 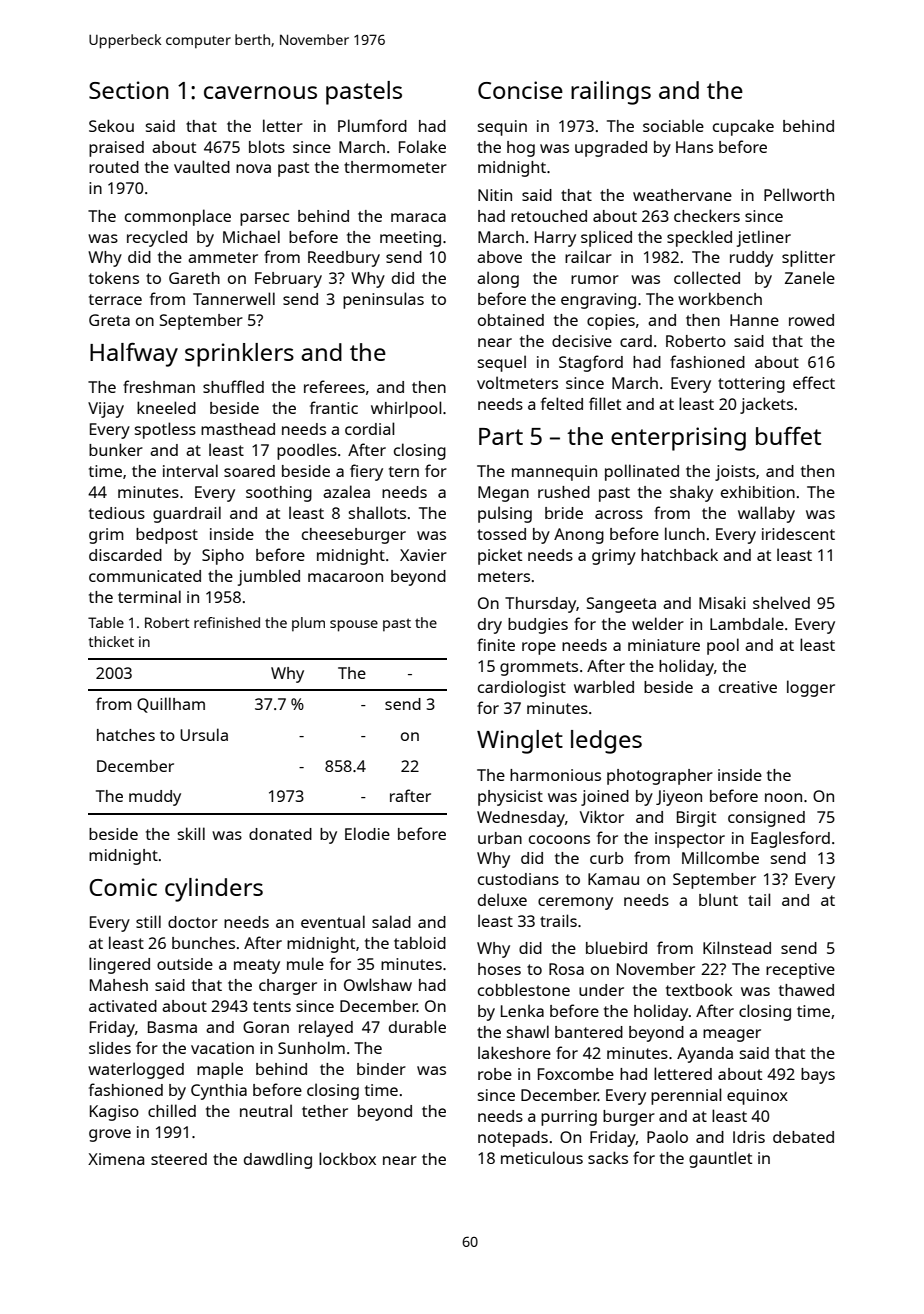 What do you see at coordinates (806, 990) in the document?
I see `thawed` at bounding box center [806, 990].
